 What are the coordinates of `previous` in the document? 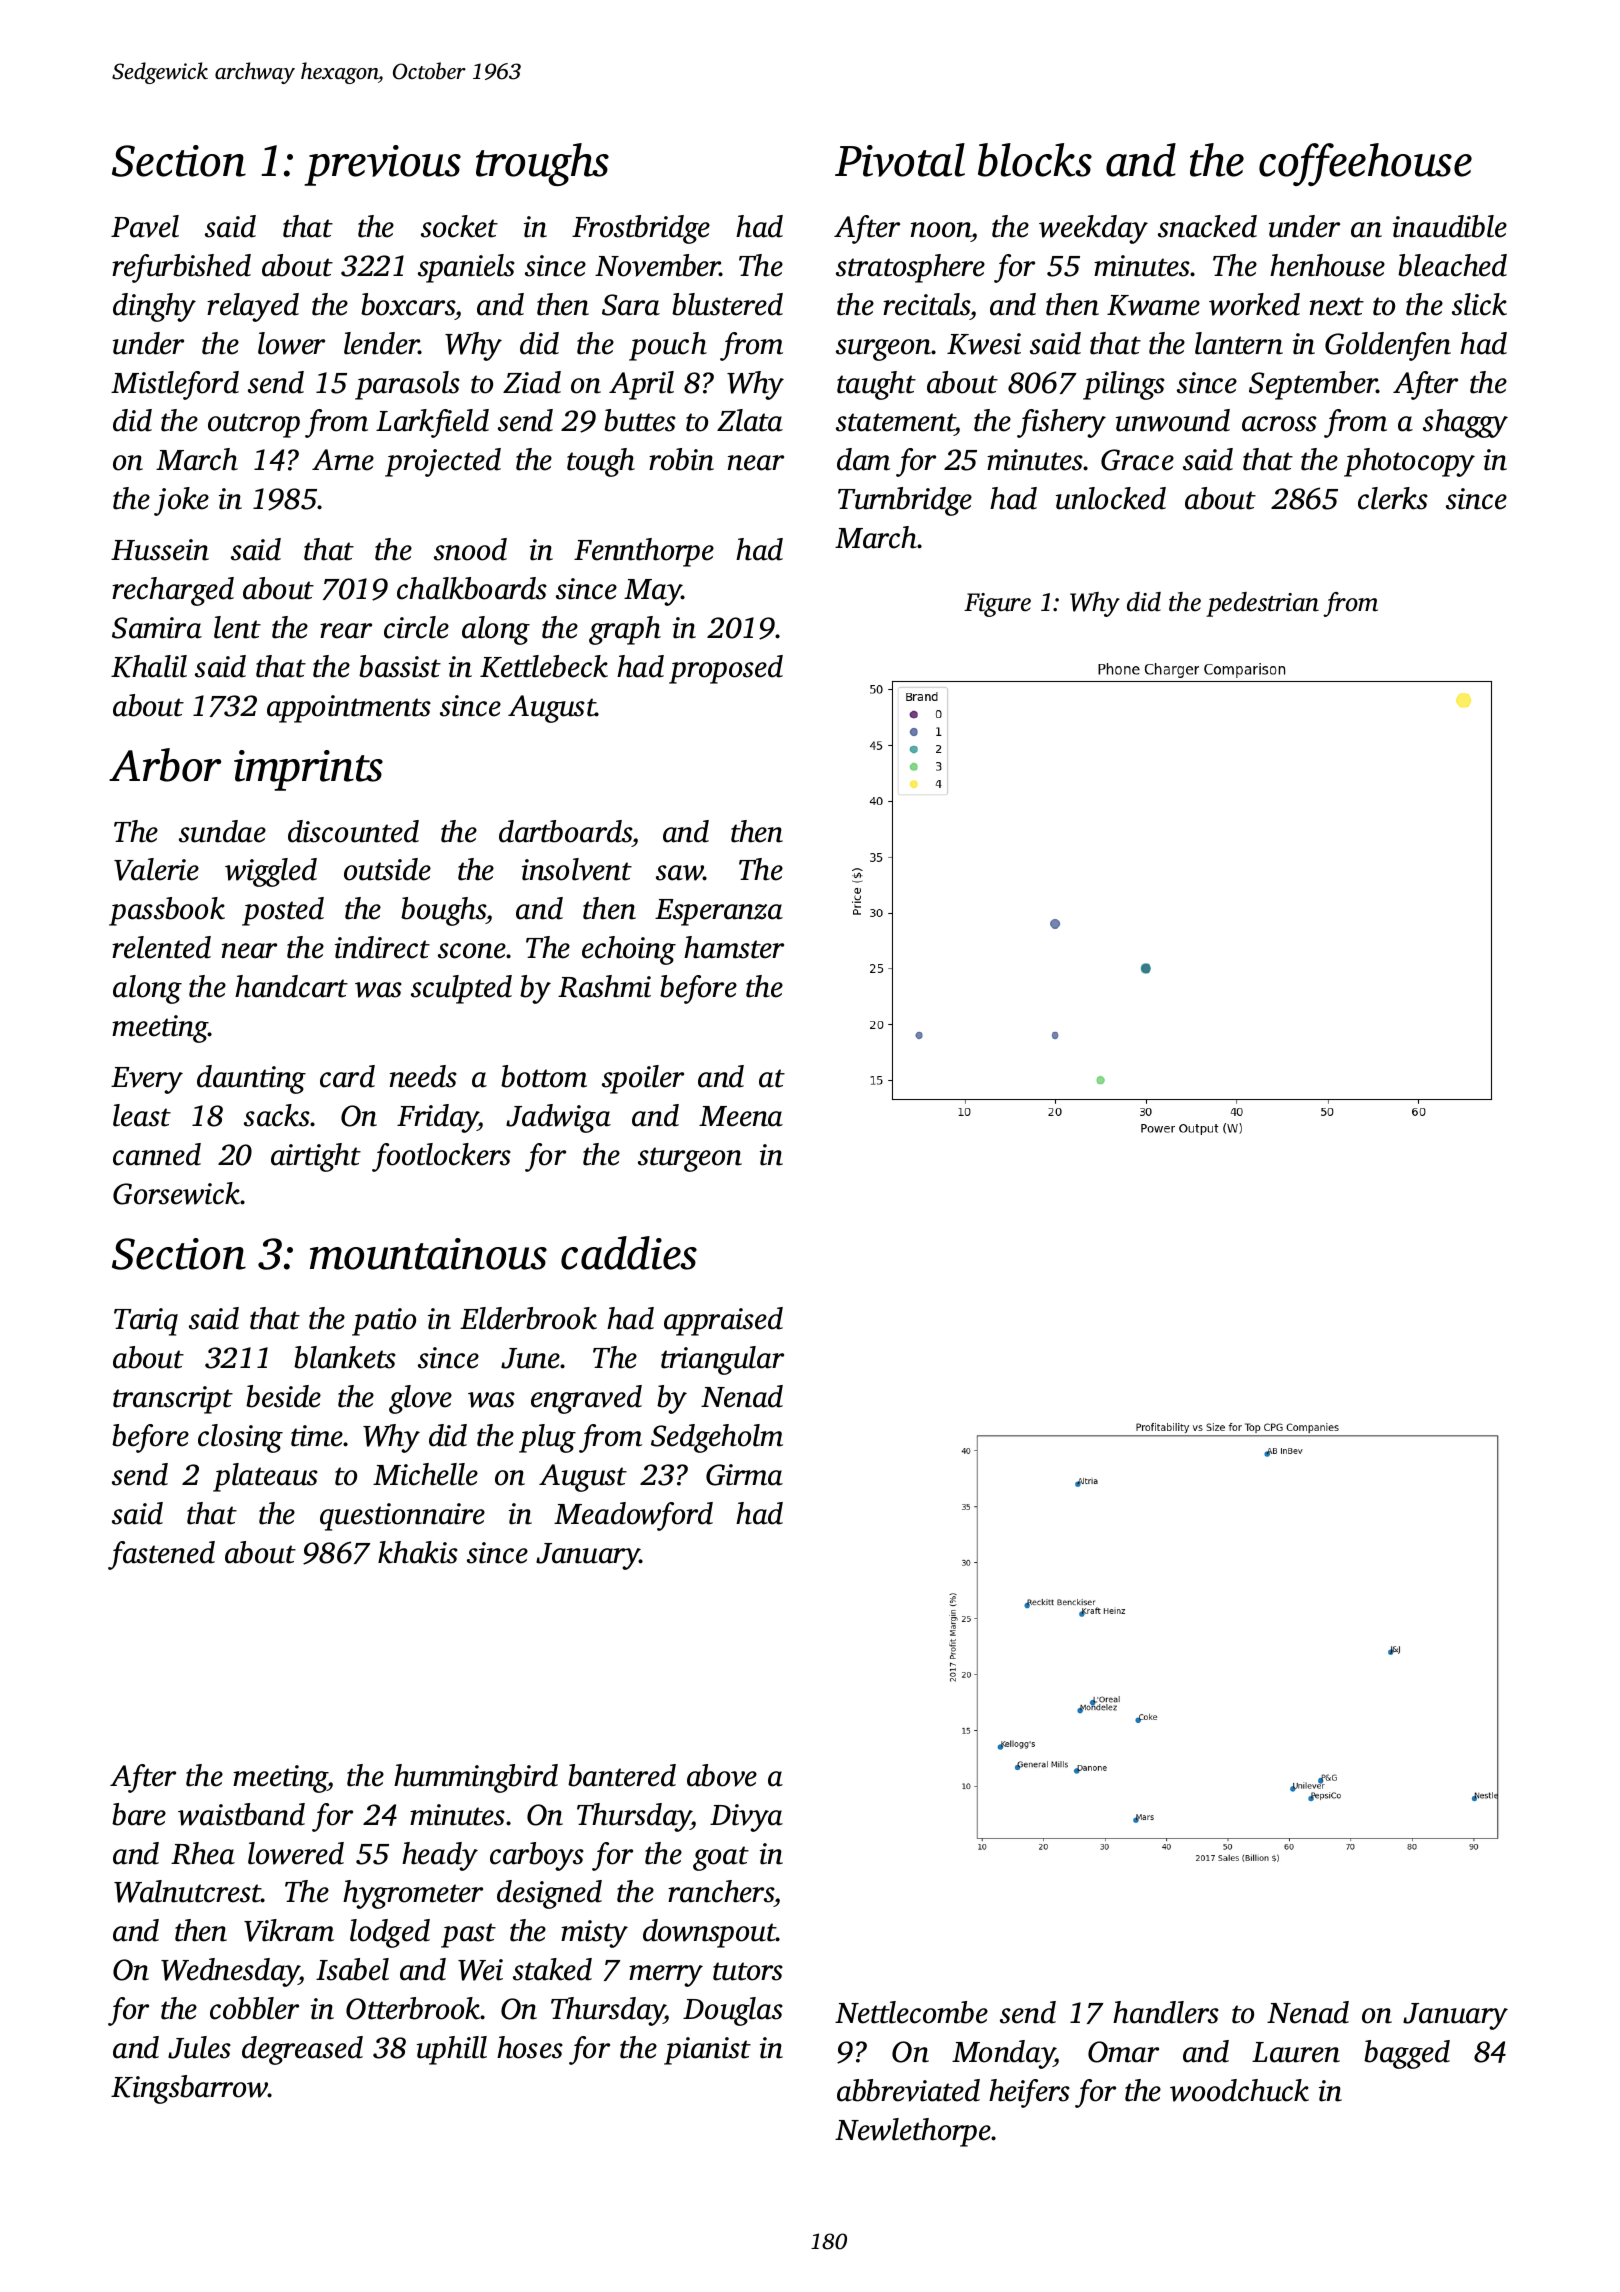 It's located at (382, 165).
